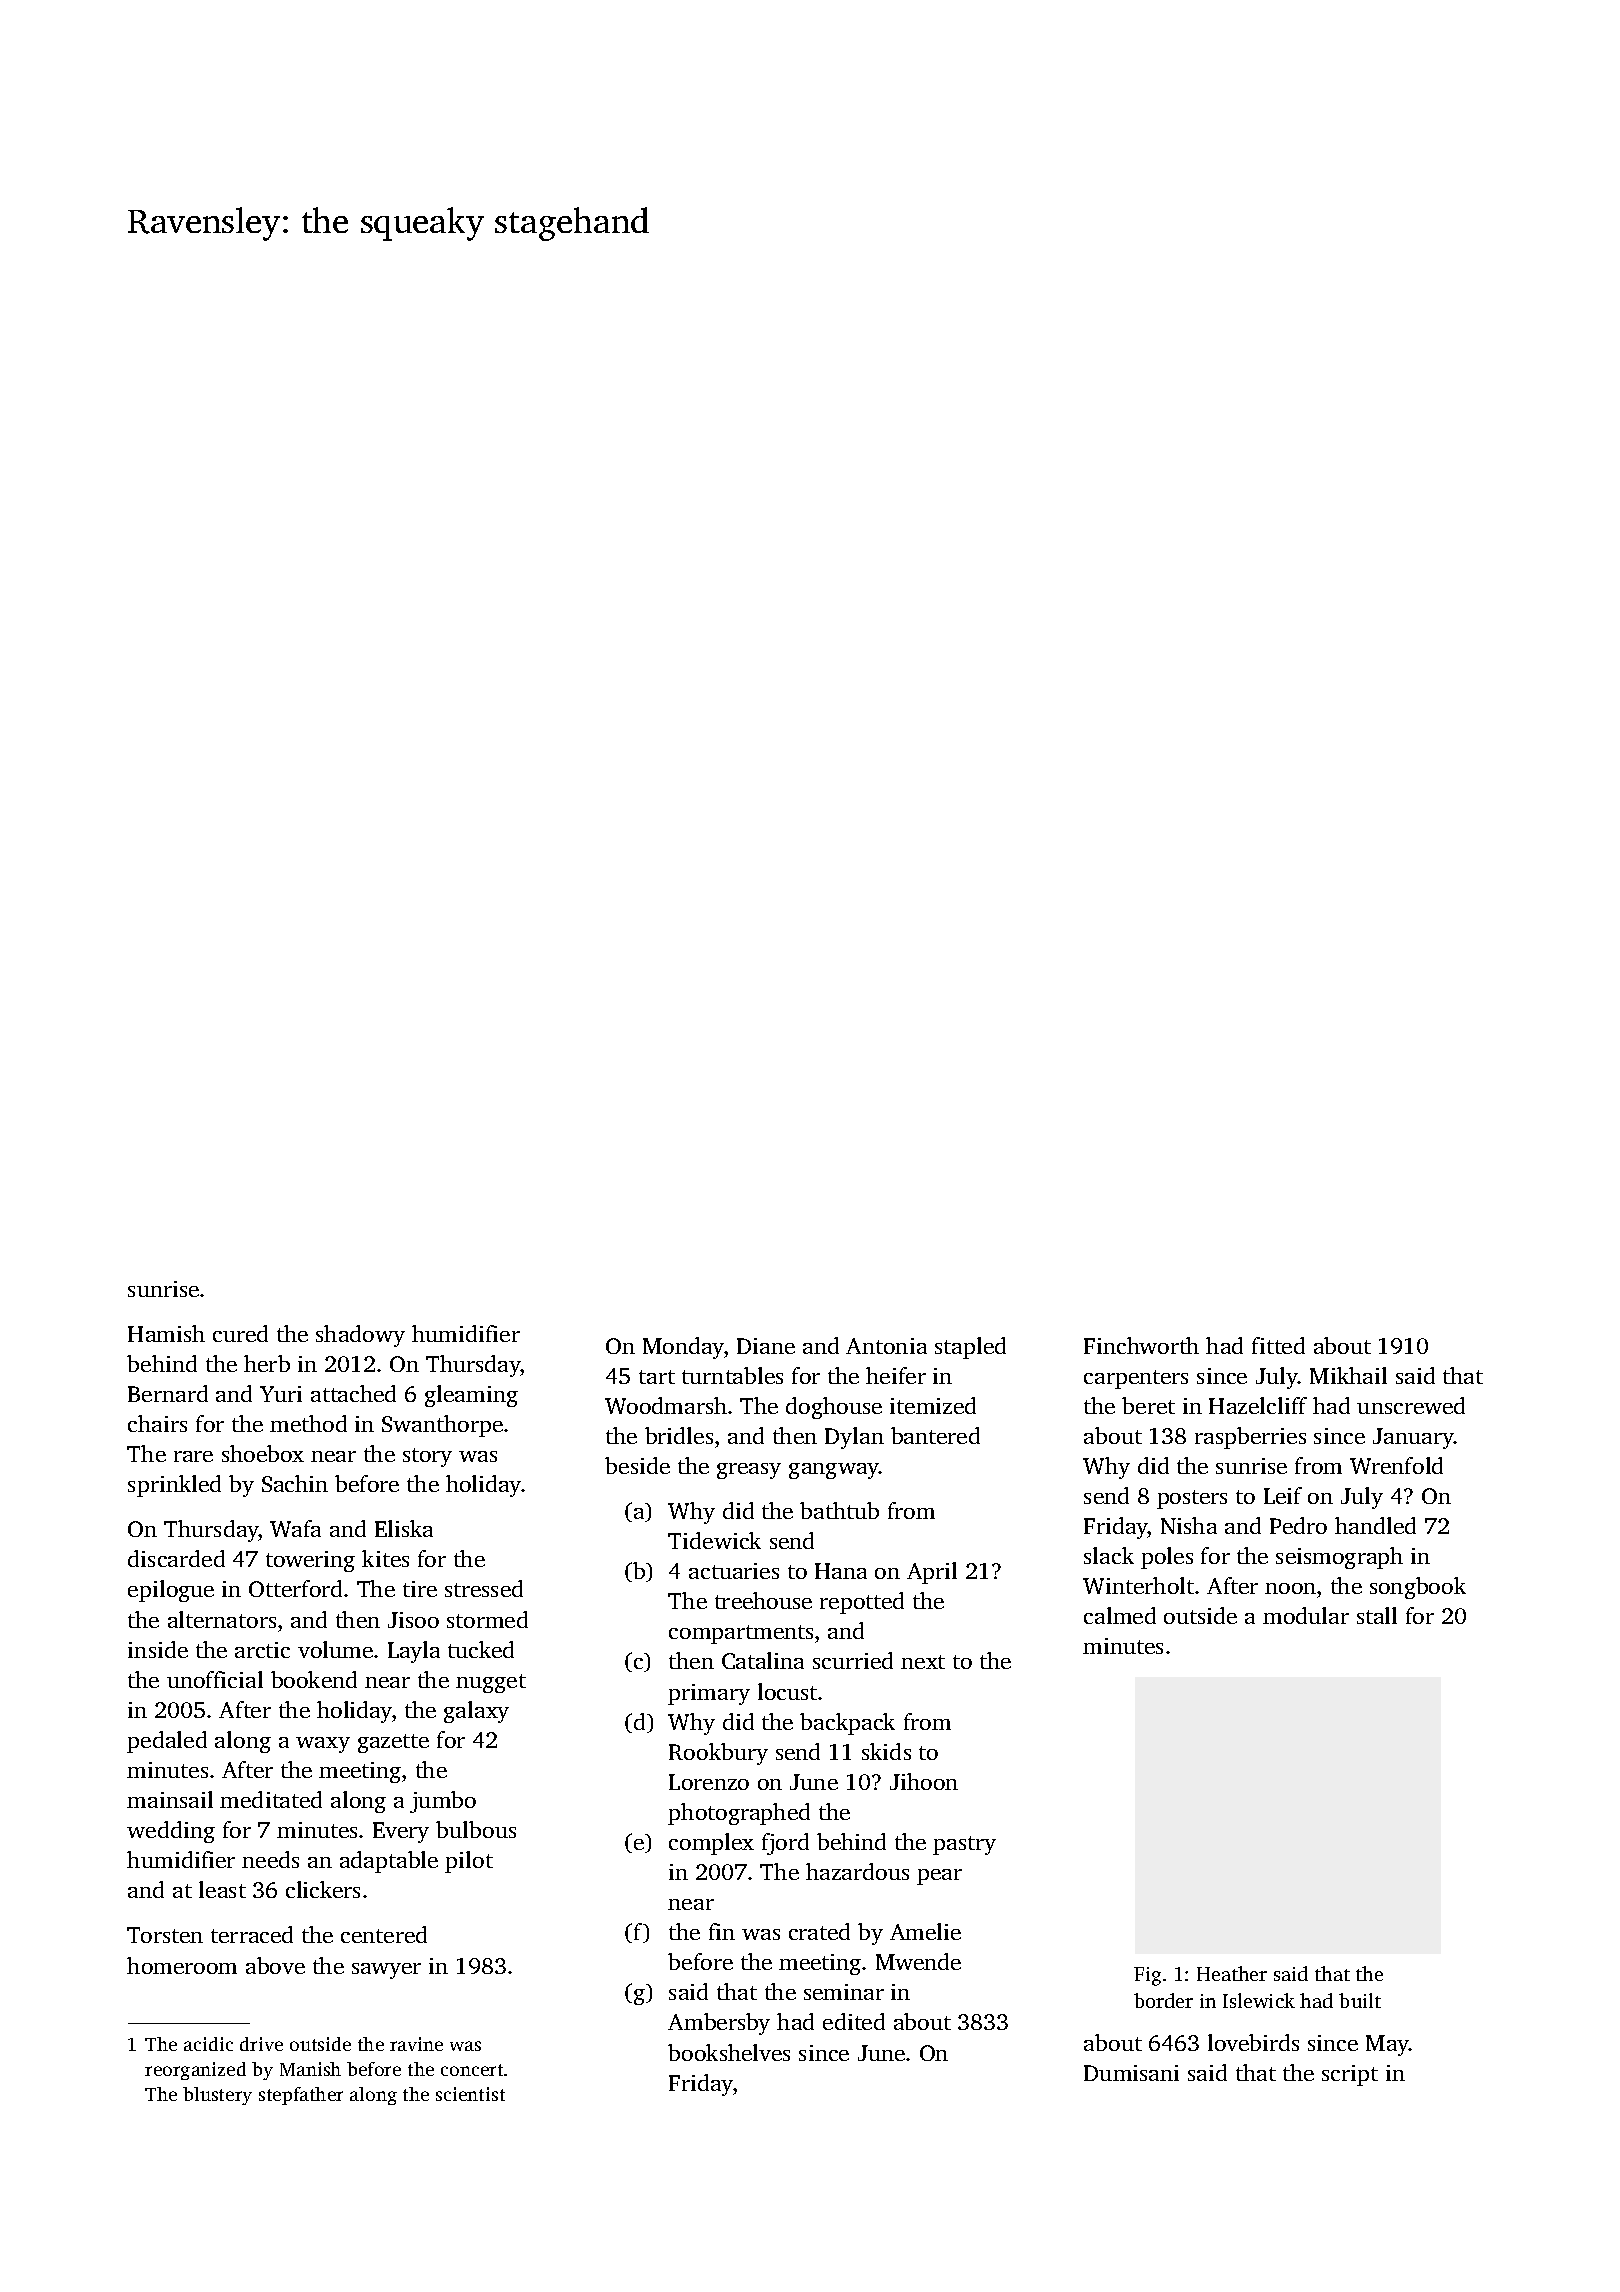  I want to click on fitted, so click(1278, 1345).
